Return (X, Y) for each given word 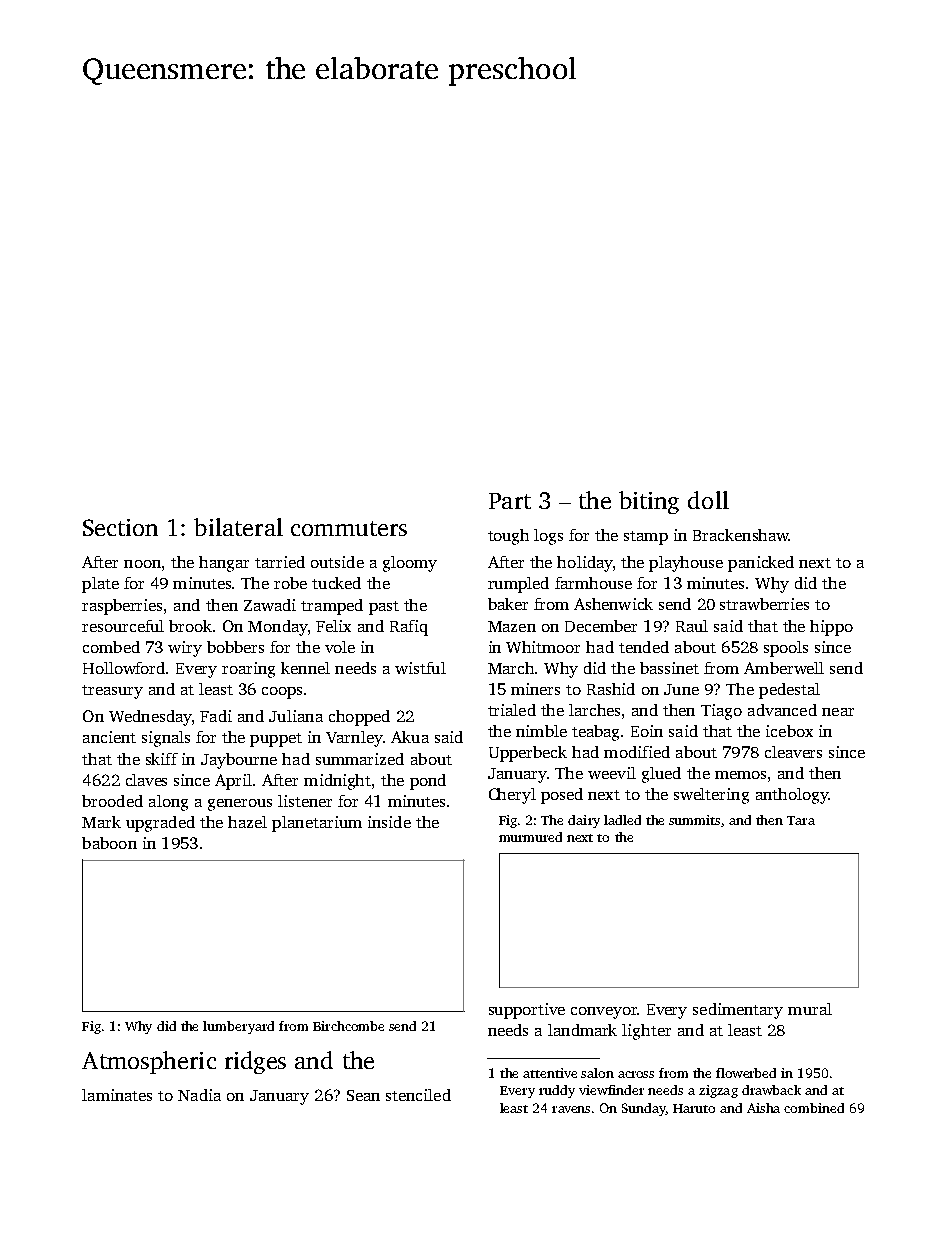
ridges (255, 1062)
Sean (363, 1095)
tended (644, 647)
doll (708, 500)
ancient (109, 737)
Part (510, 501)
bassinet (669, 668)
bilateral (238, 527)
